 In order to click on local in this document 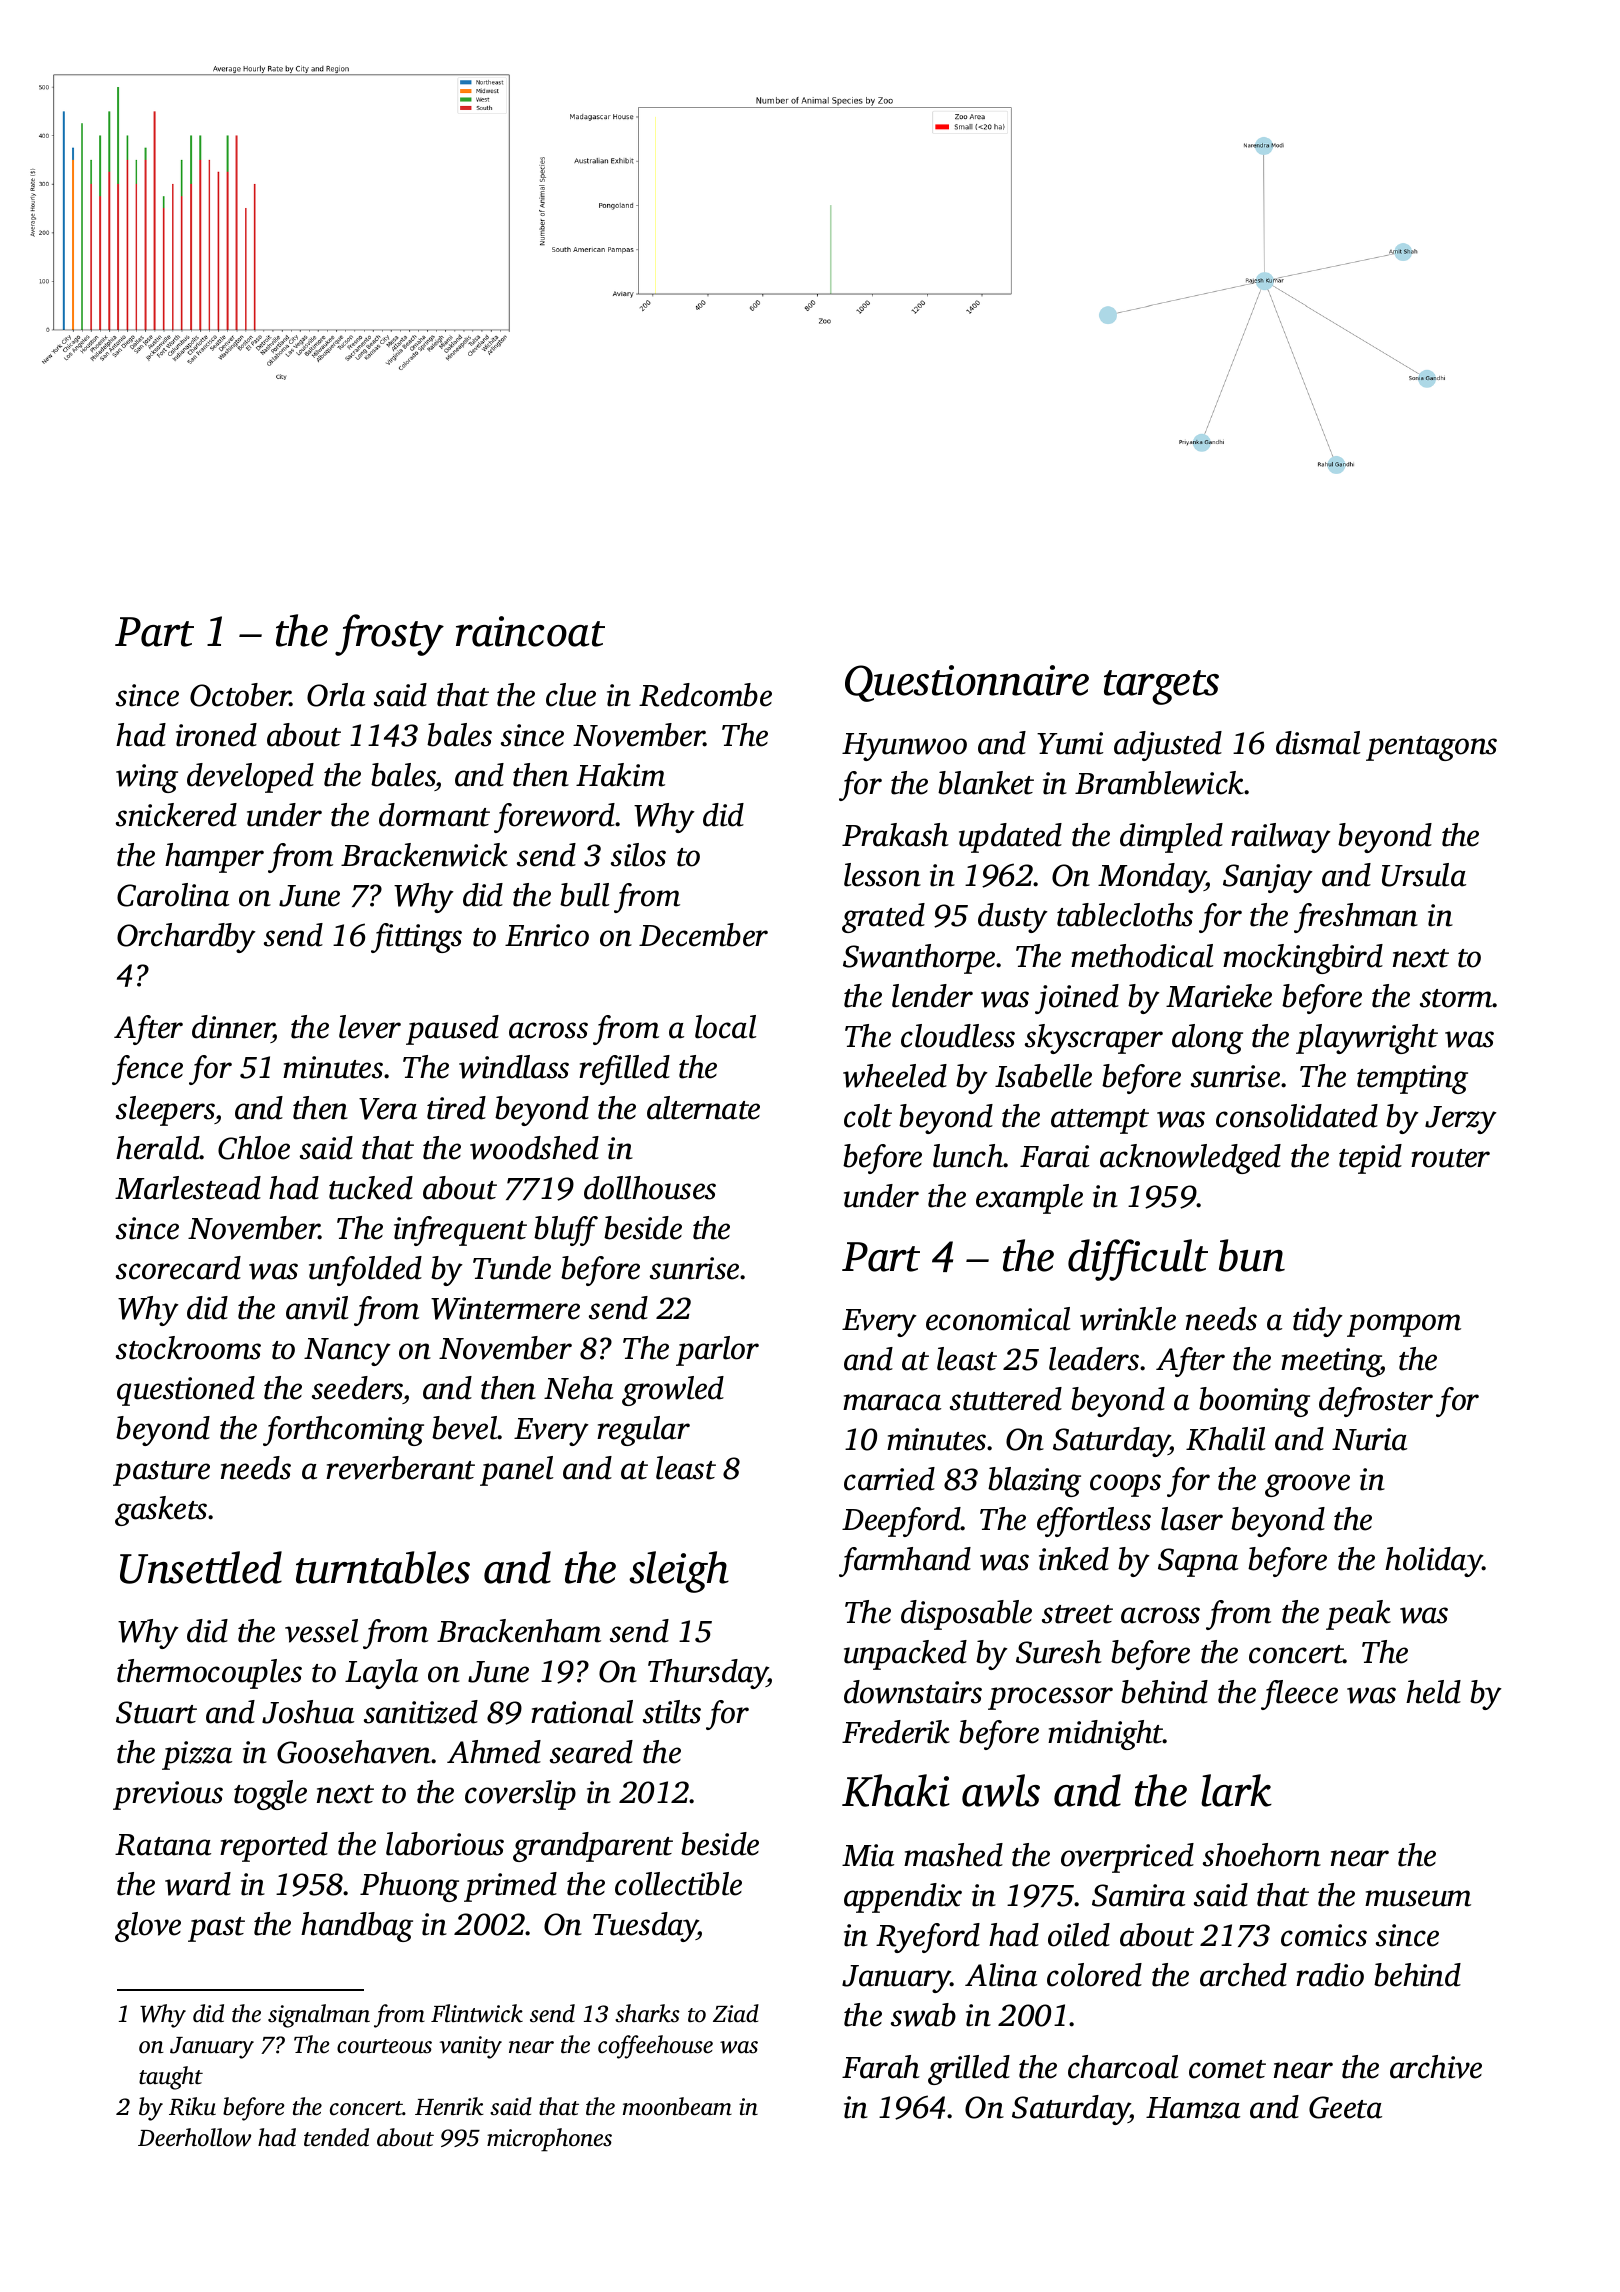, I will do `click(725, 1027)`.
